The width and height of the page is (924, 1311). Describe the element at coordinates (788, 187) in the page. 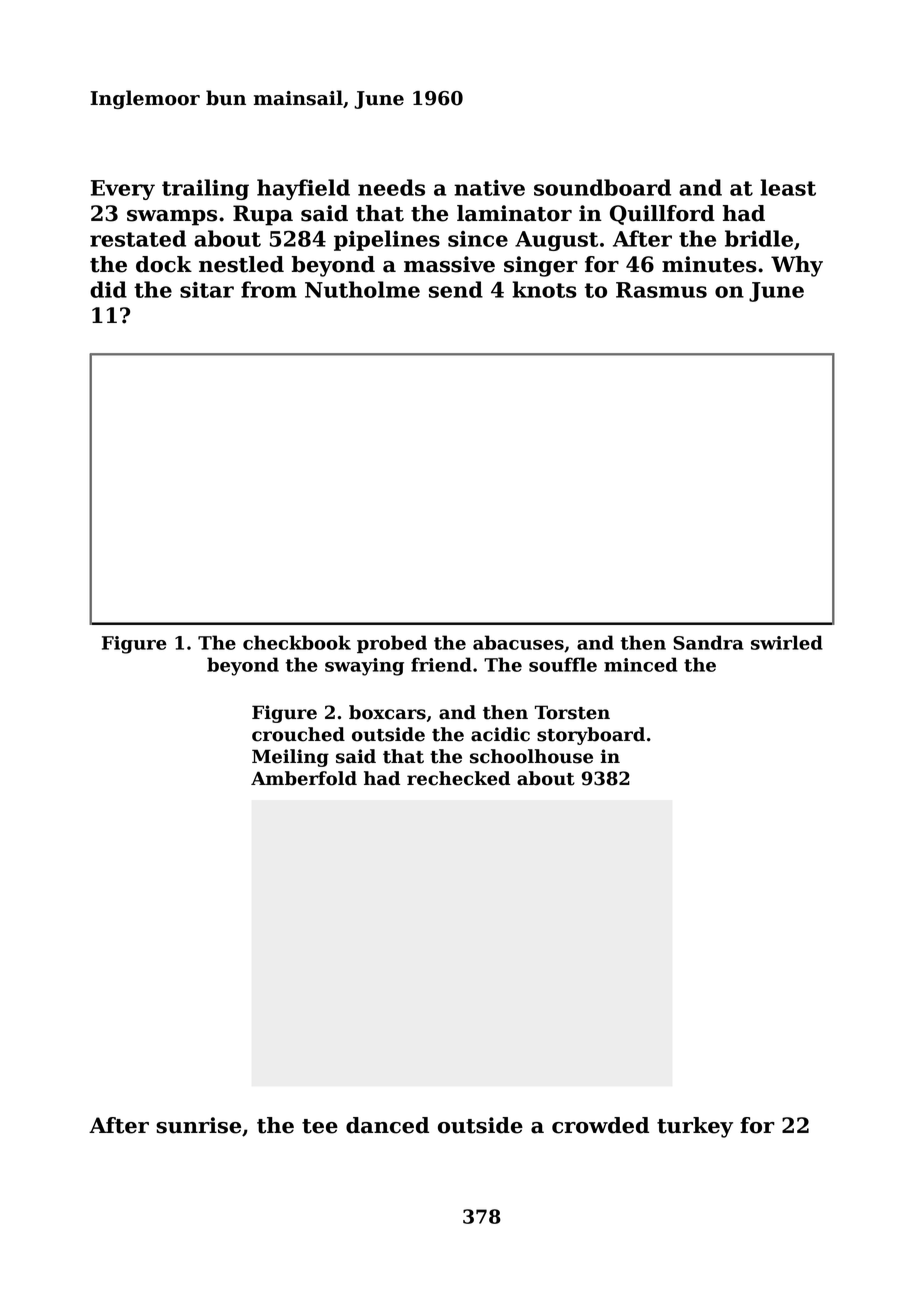

I see `least` at that location.
